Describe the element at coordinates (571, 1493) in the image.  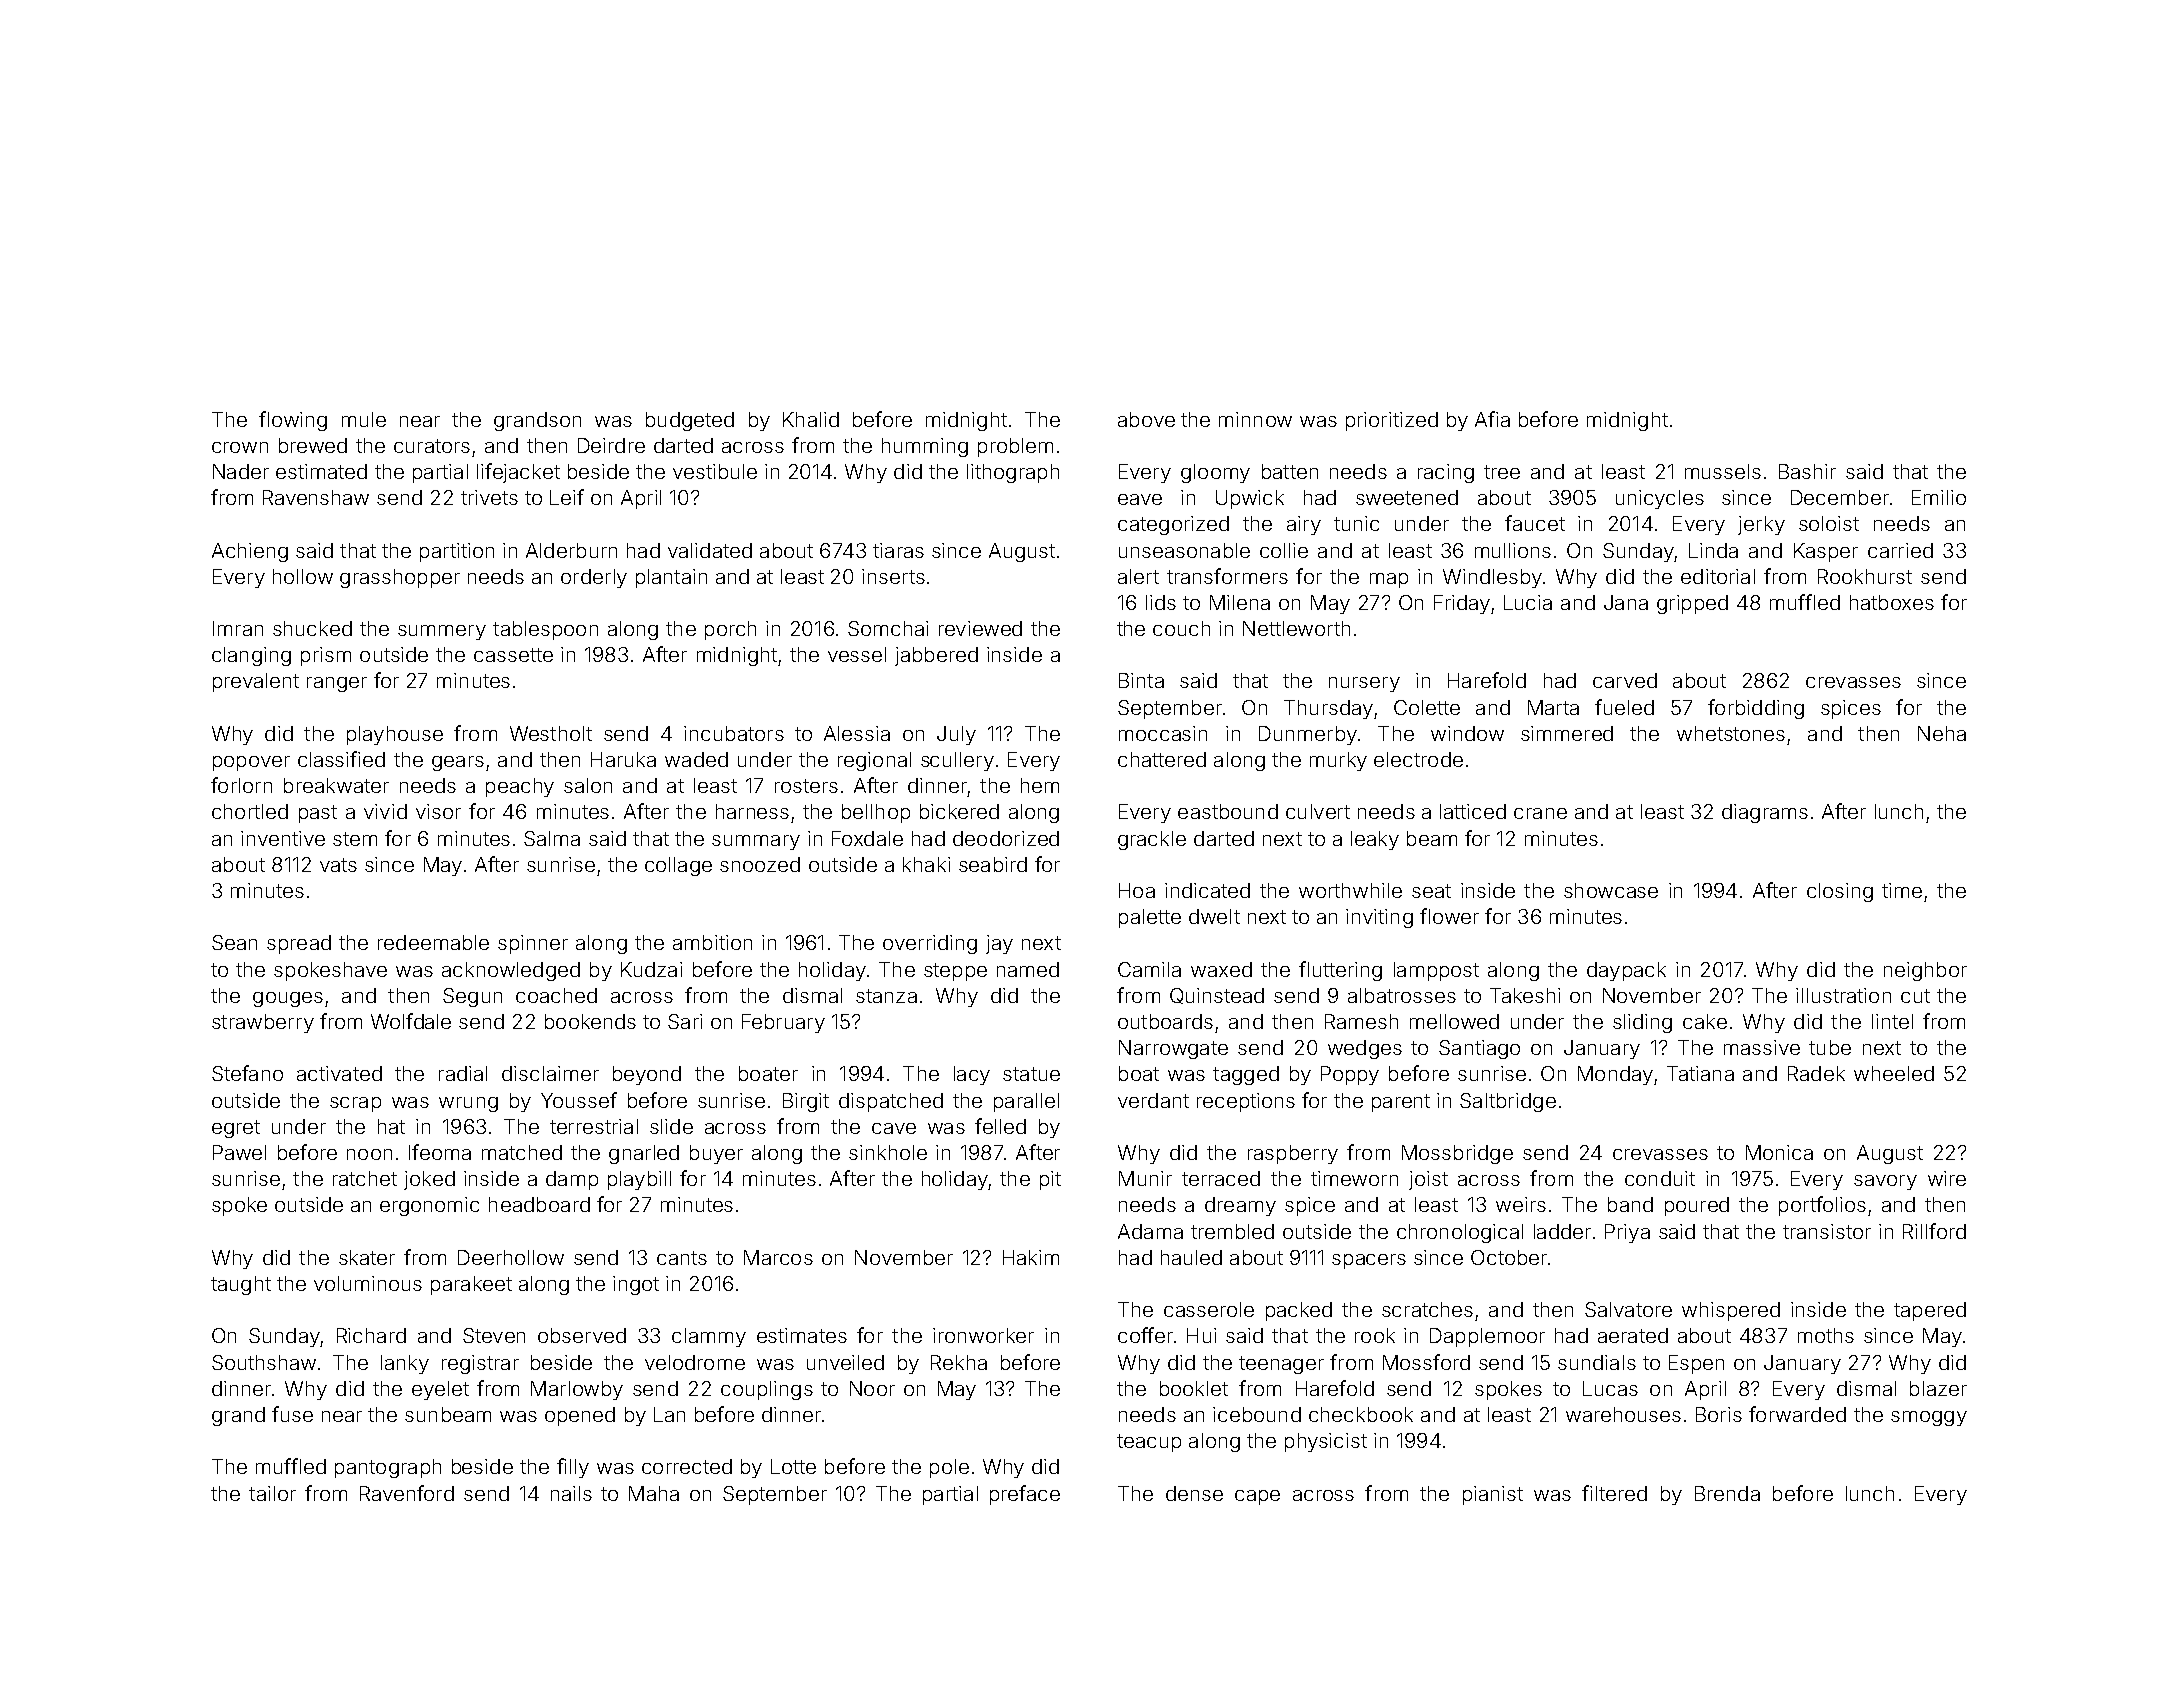
I see `nails` at that location.
